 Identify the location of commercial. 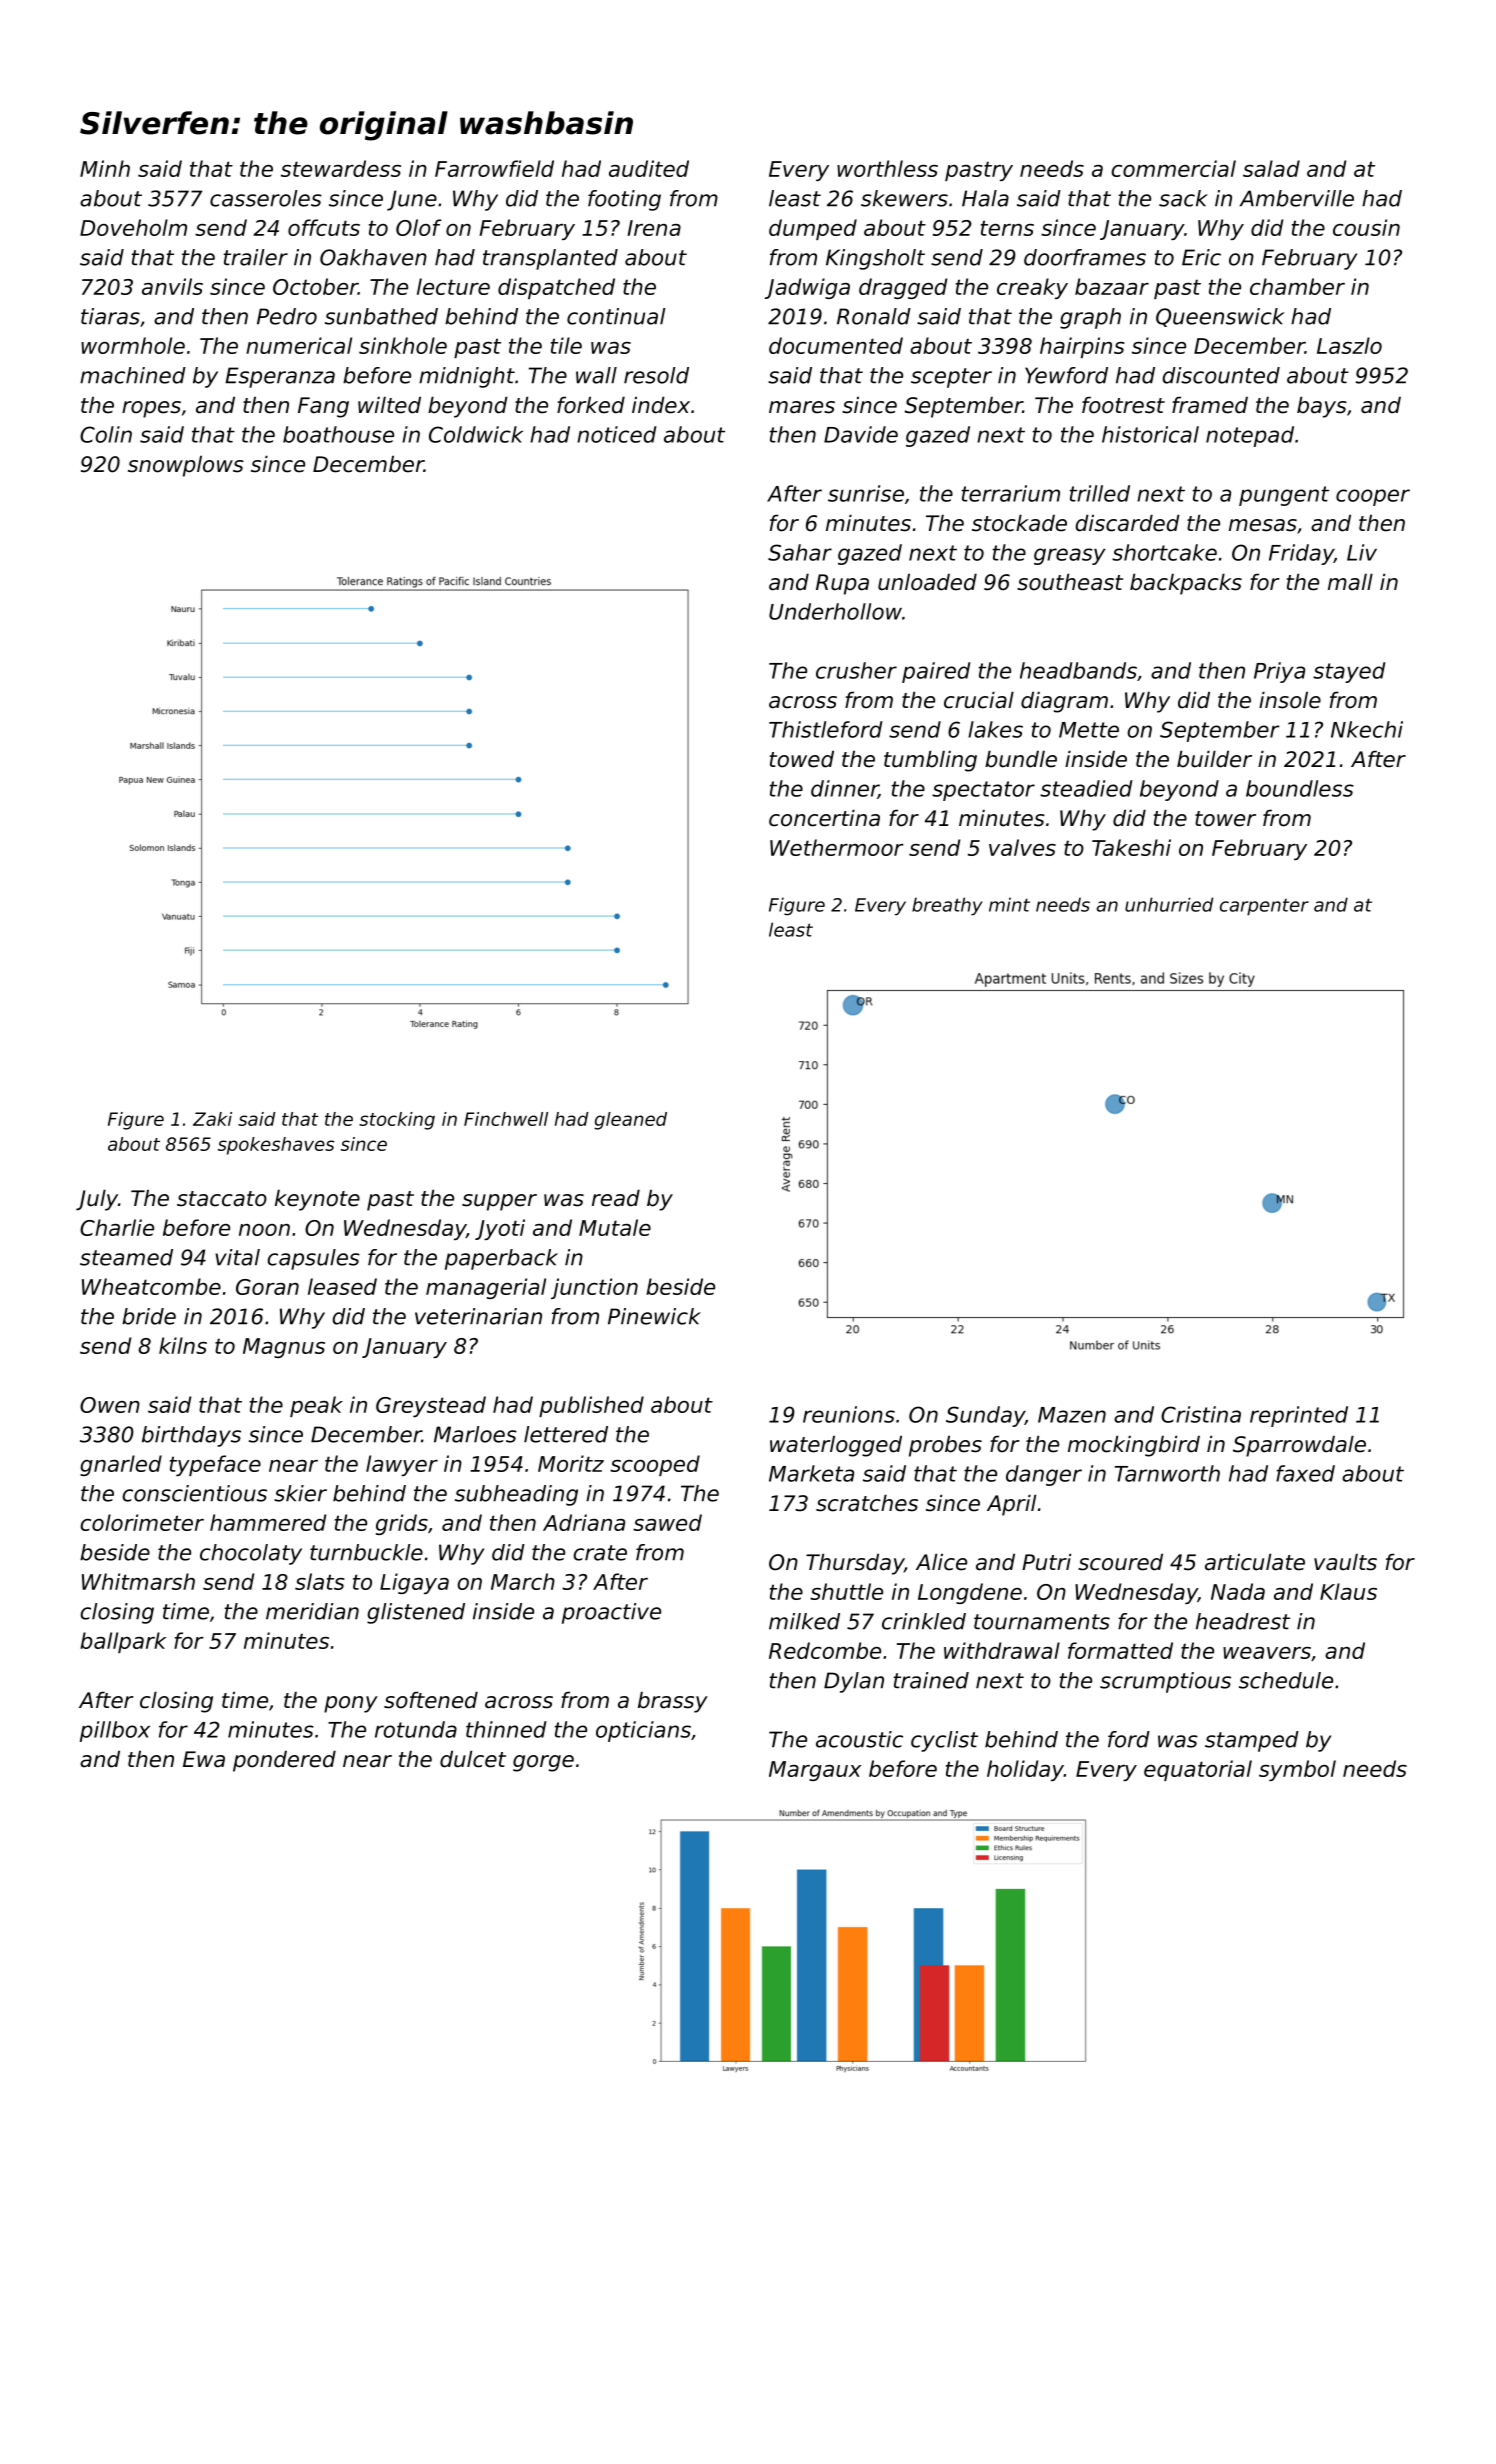
(1173, 168).
